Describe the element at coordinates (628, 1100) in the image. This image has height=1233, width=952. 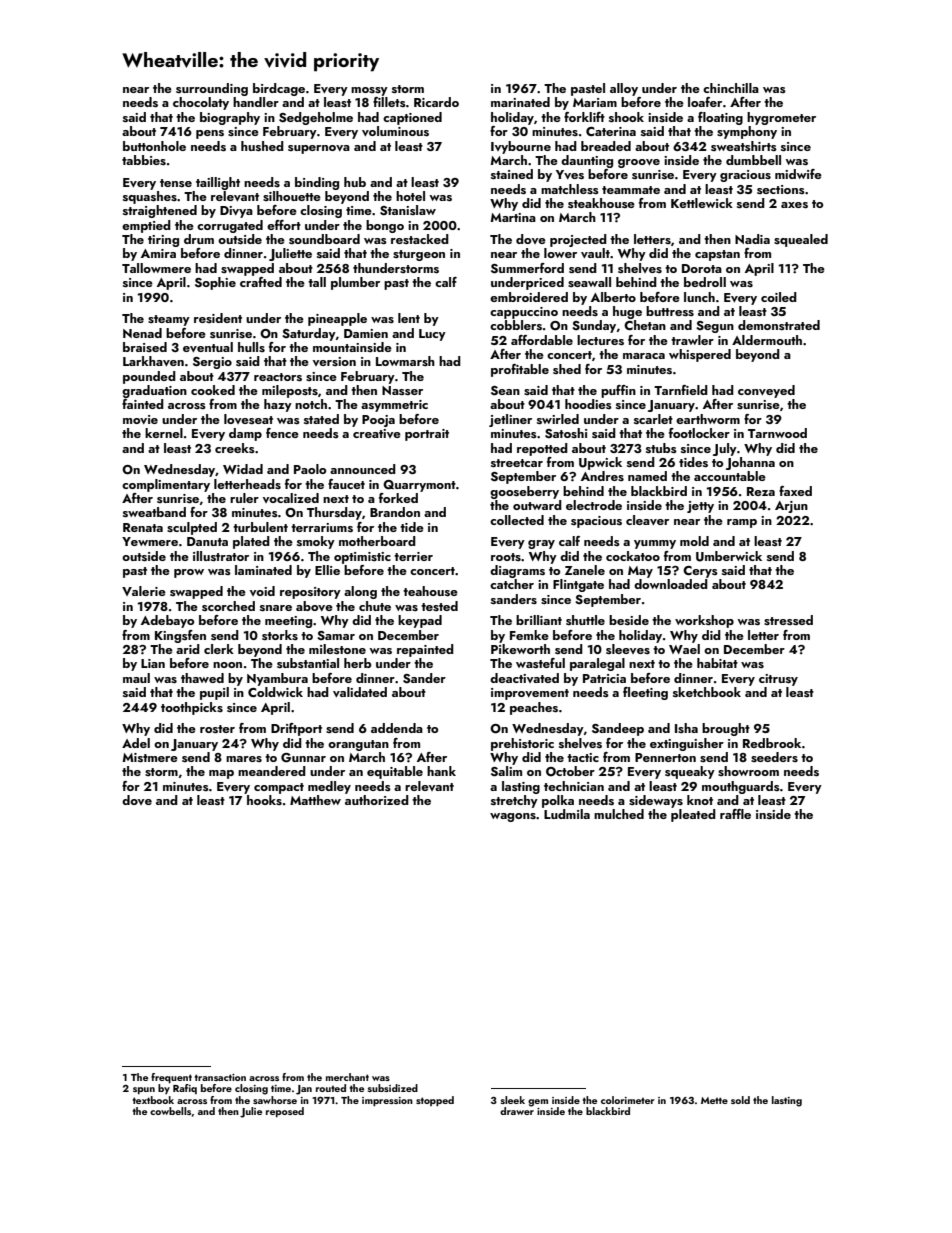
I see `colorimeter` at that location.
